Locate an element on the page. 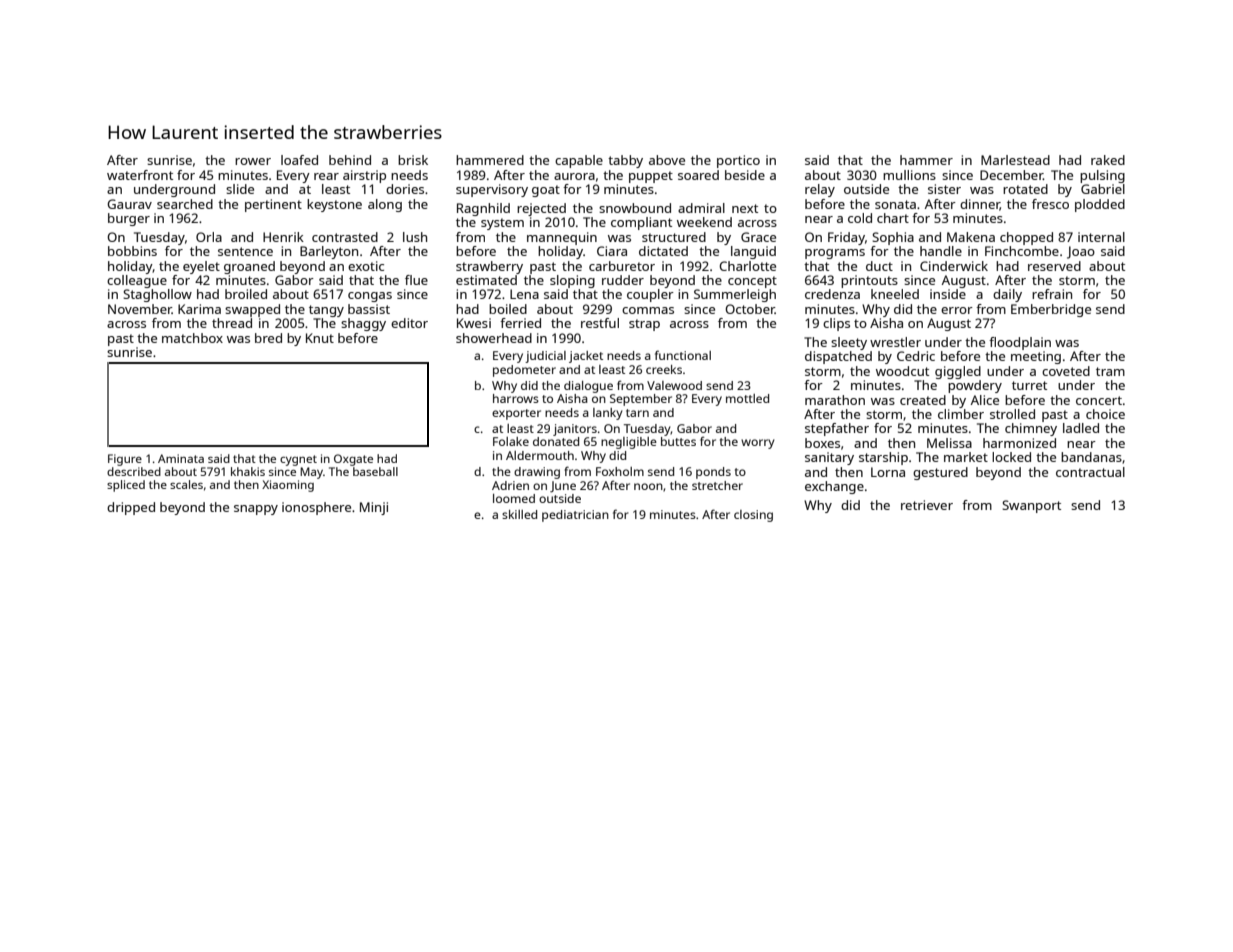 This page has height=952, width=1233. dripped is located at coordinates (131, 508).
